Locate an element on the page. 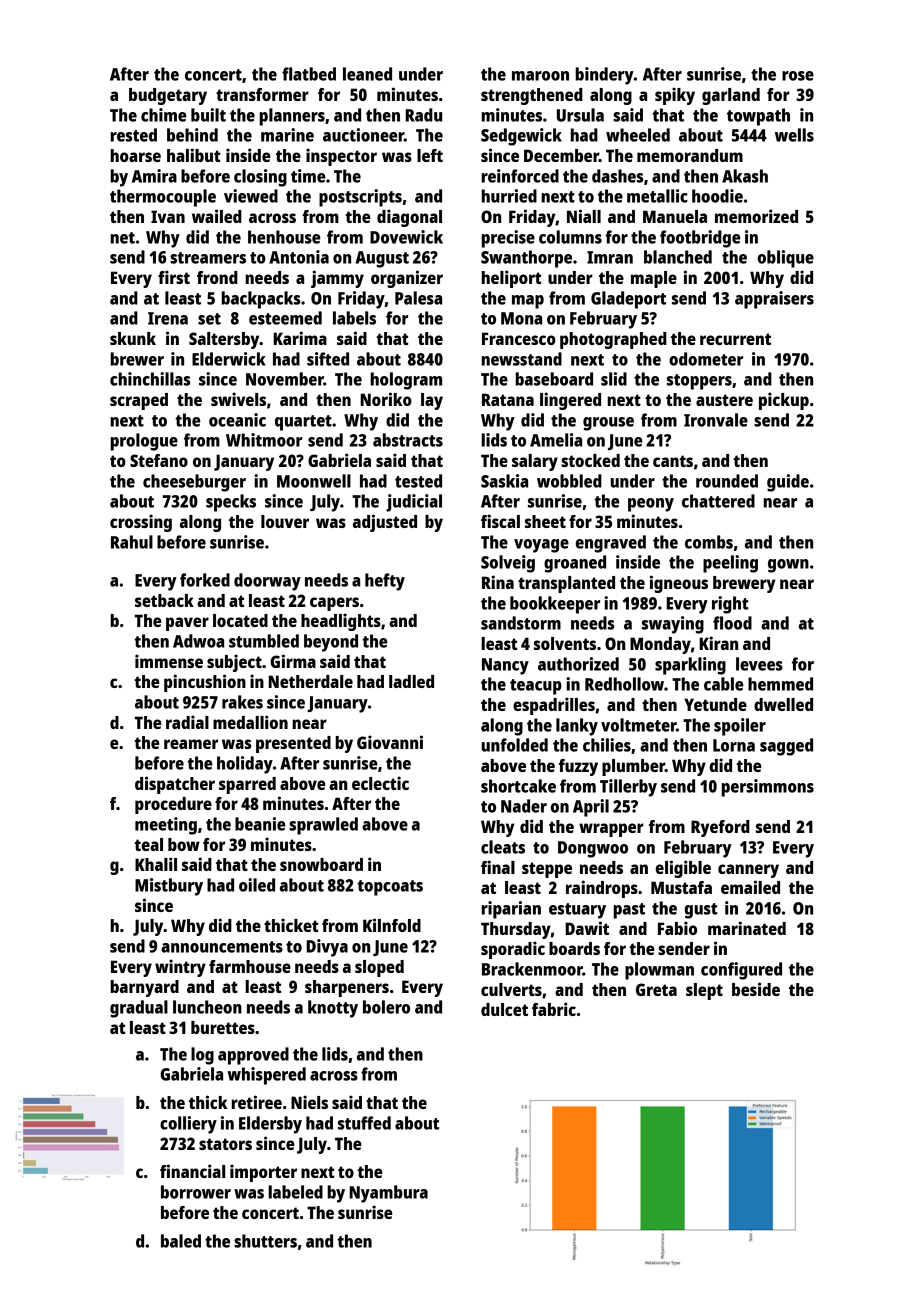  presented is located at coordinates (293, 744).
